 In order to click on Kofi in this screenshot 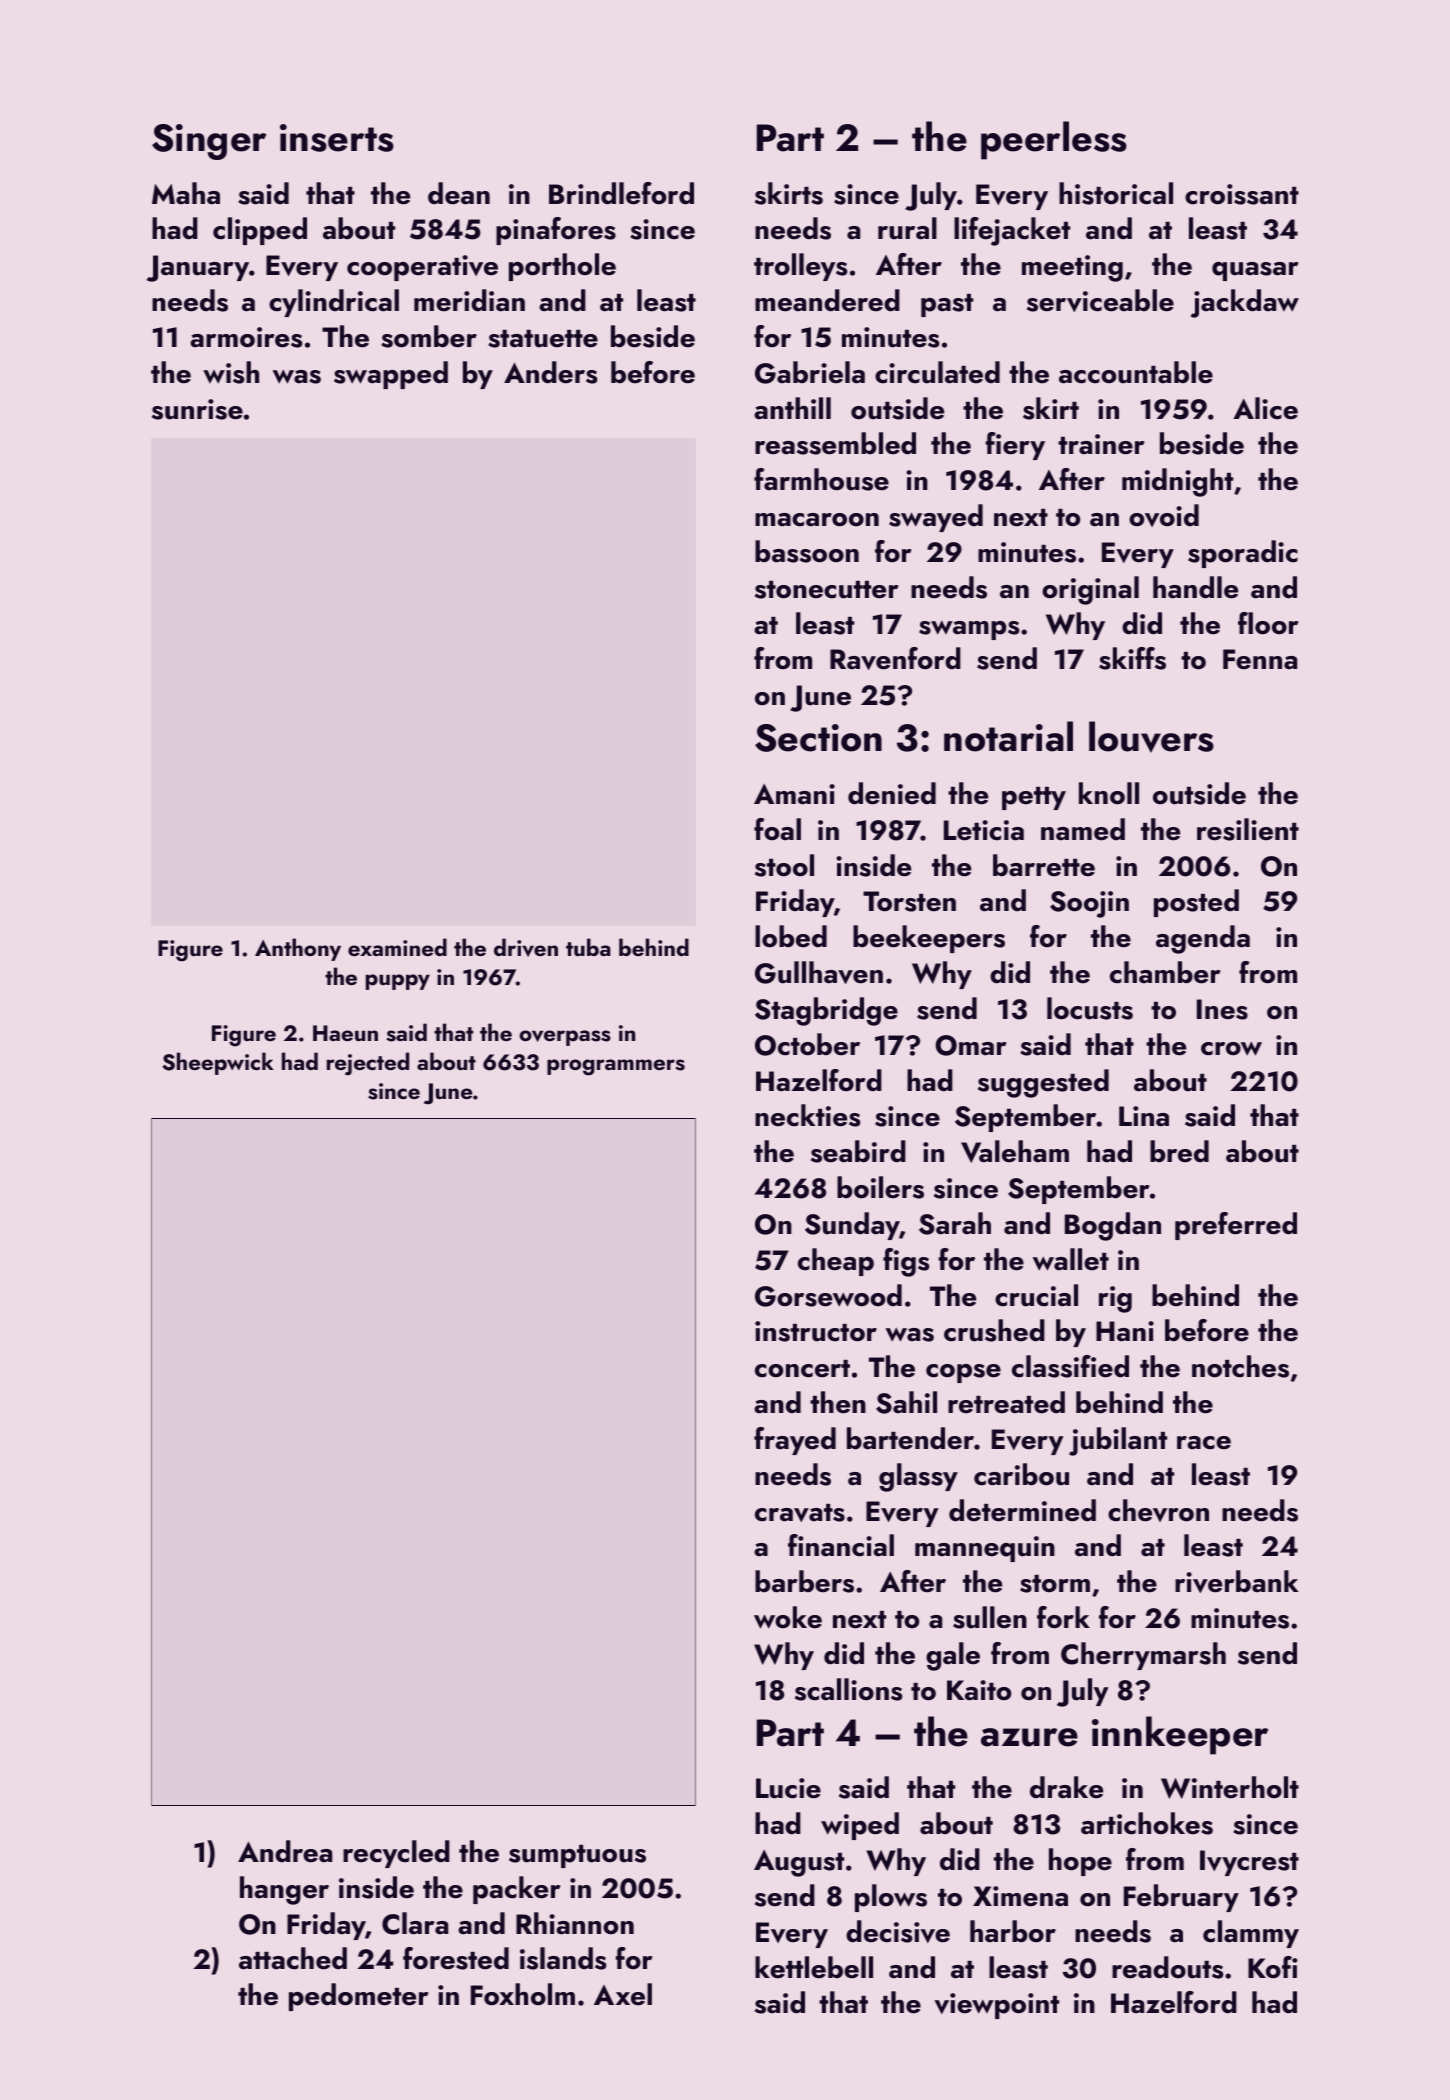, I will do `click(1273, 1967)`.
